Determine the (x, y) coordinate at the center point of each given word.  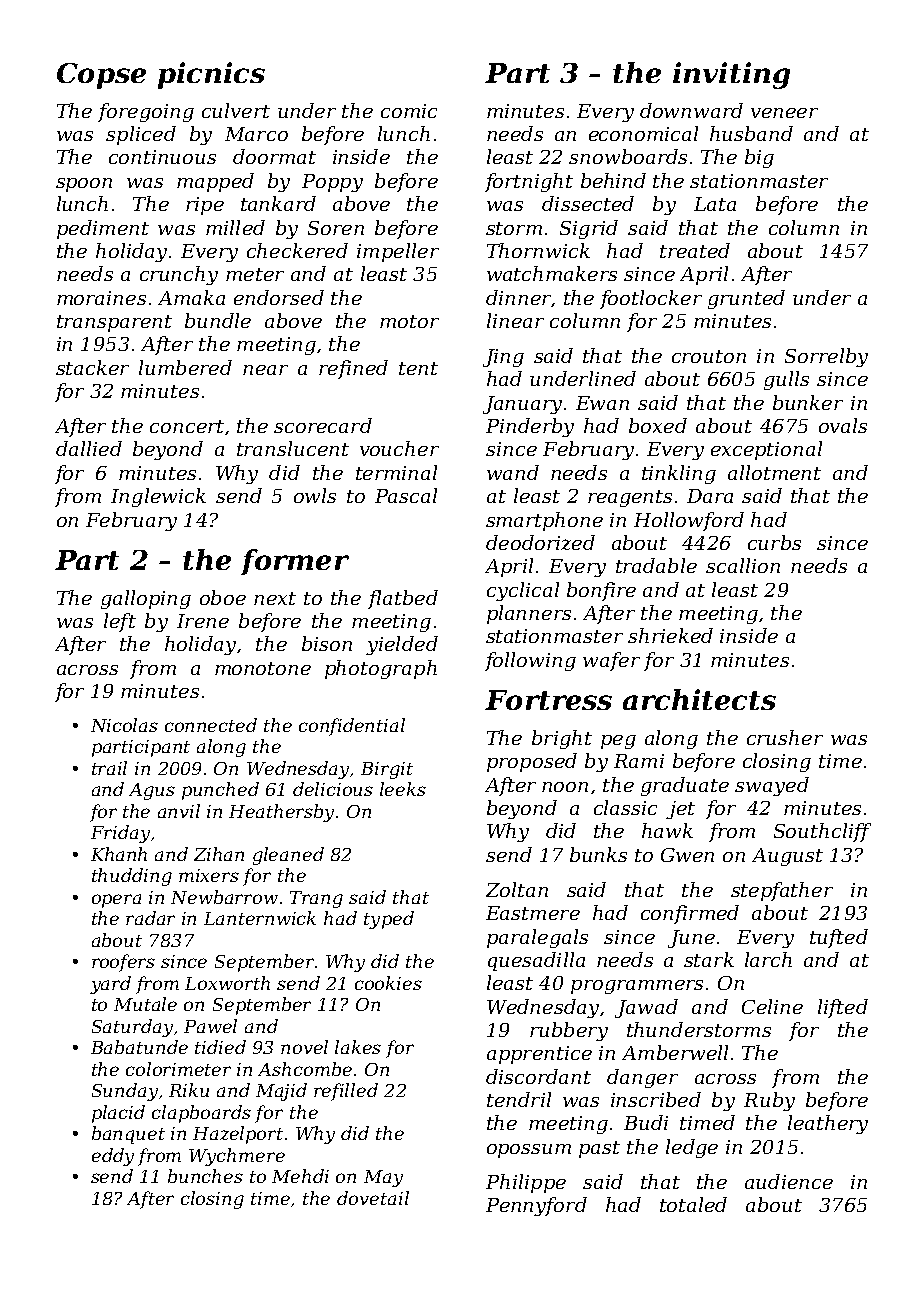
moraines (101, 298)
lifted (843, 1008)
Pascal (406, 495)
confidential (352, 727)
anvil (179, 811)
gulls (786, 380)
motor (409, 321)
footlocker (651, 299)
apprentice (539, 1055)
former (295, 562)
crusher (785, 737)
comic (409, 111)
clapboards (201, 1114)
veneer (784, 113)
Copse (101, 76)
